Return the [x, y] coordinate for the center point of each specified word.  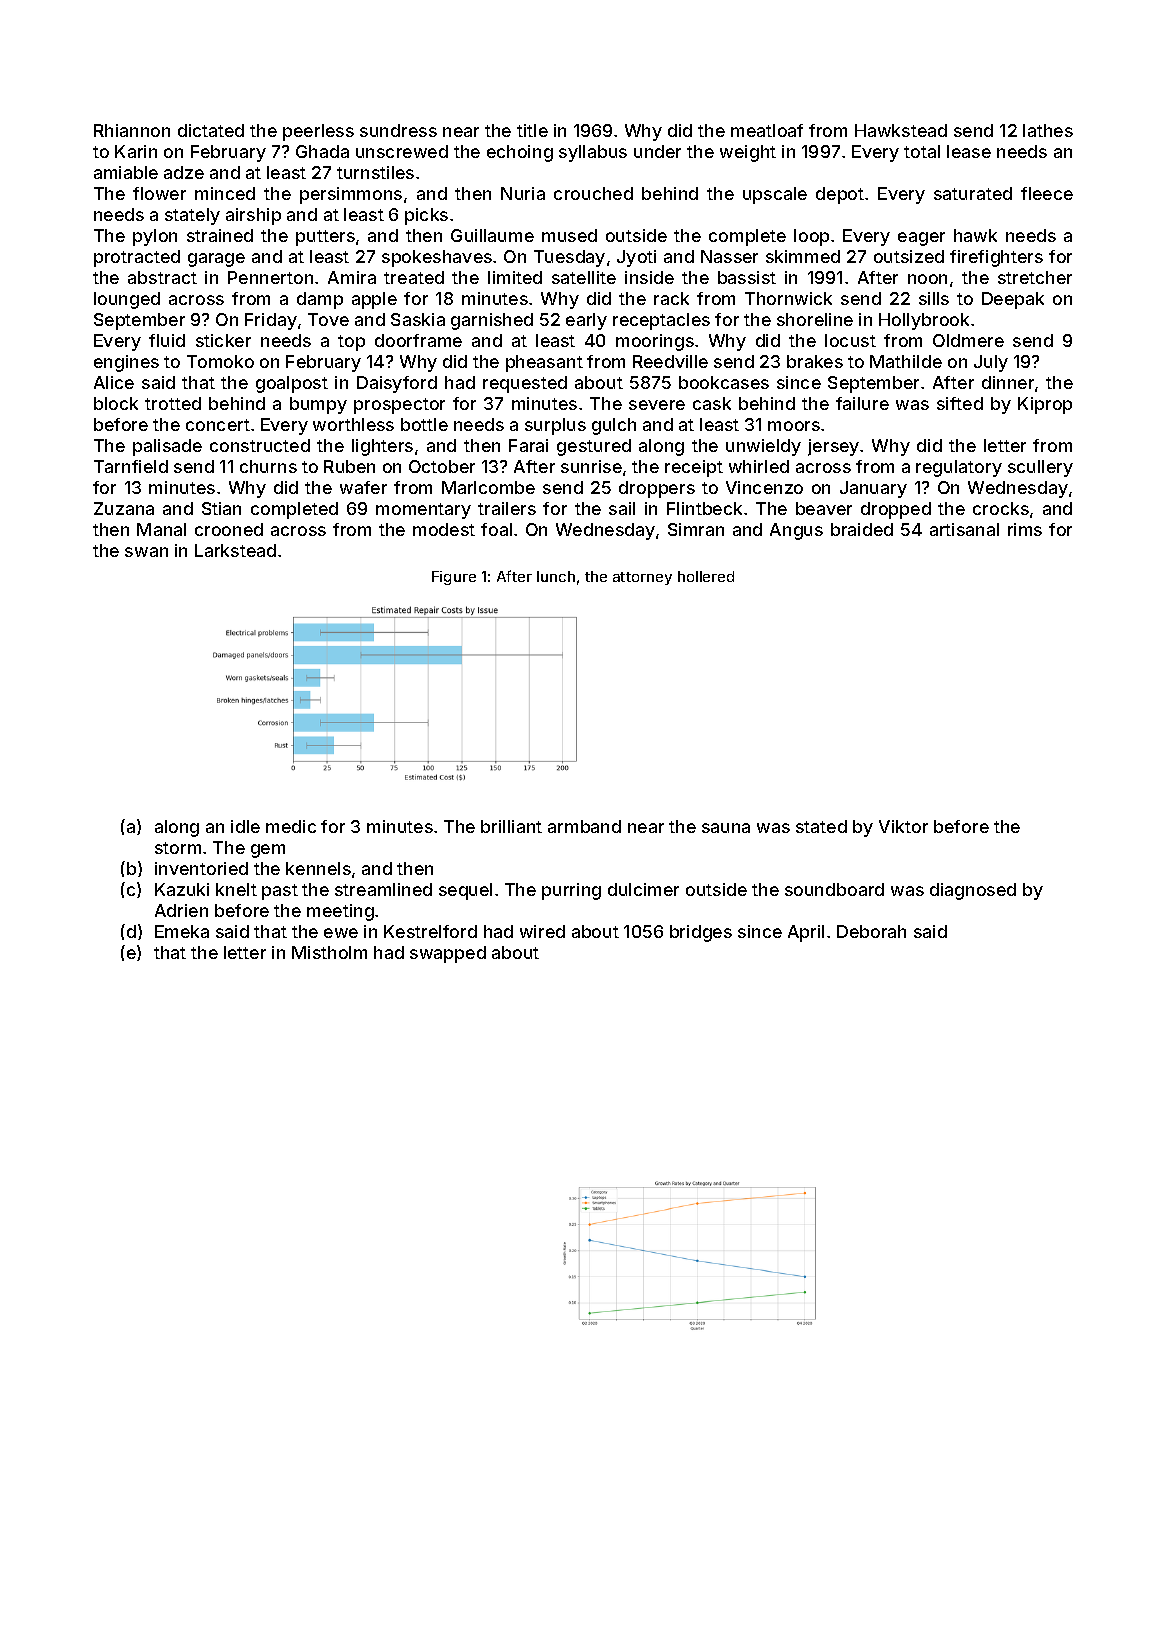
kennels [318, 868]
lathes [1048, 130]
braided [862, 529]
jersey [834, 447]
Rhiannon [132, 130]
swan [146, 552]
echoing [520, 153]
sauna [726, 828]
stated [821, 826]
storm [178, 848]
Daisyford [397, 384]
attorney [642, 578]
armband [584, 826]
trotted [173, 403]
